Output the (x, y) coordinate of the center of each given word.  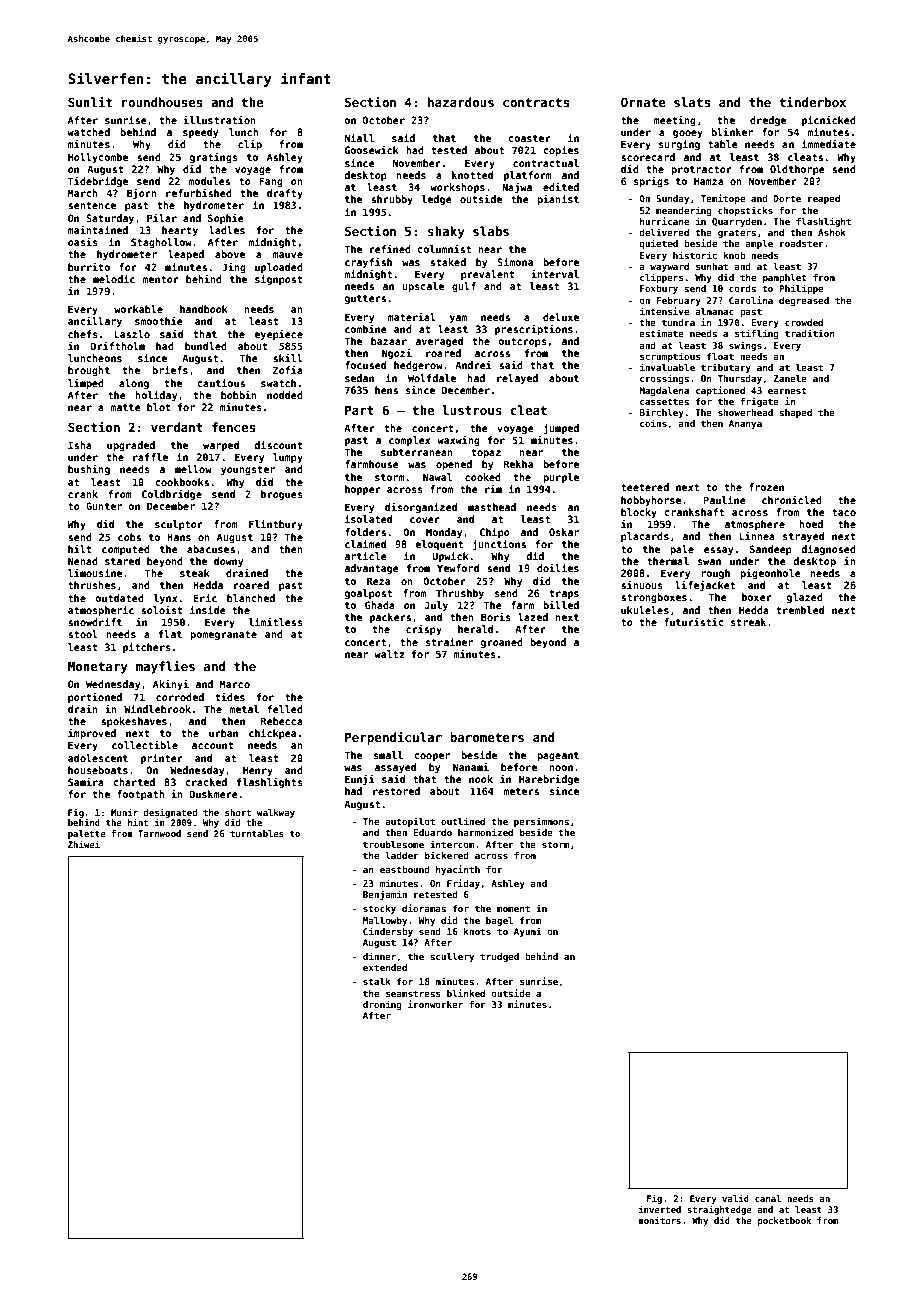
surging (679, 145)
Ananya (745, 424)
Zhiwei (84, 844)
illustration (219, 120)
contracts (536, 102)
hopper (363, 490)
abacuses (211, 549)
